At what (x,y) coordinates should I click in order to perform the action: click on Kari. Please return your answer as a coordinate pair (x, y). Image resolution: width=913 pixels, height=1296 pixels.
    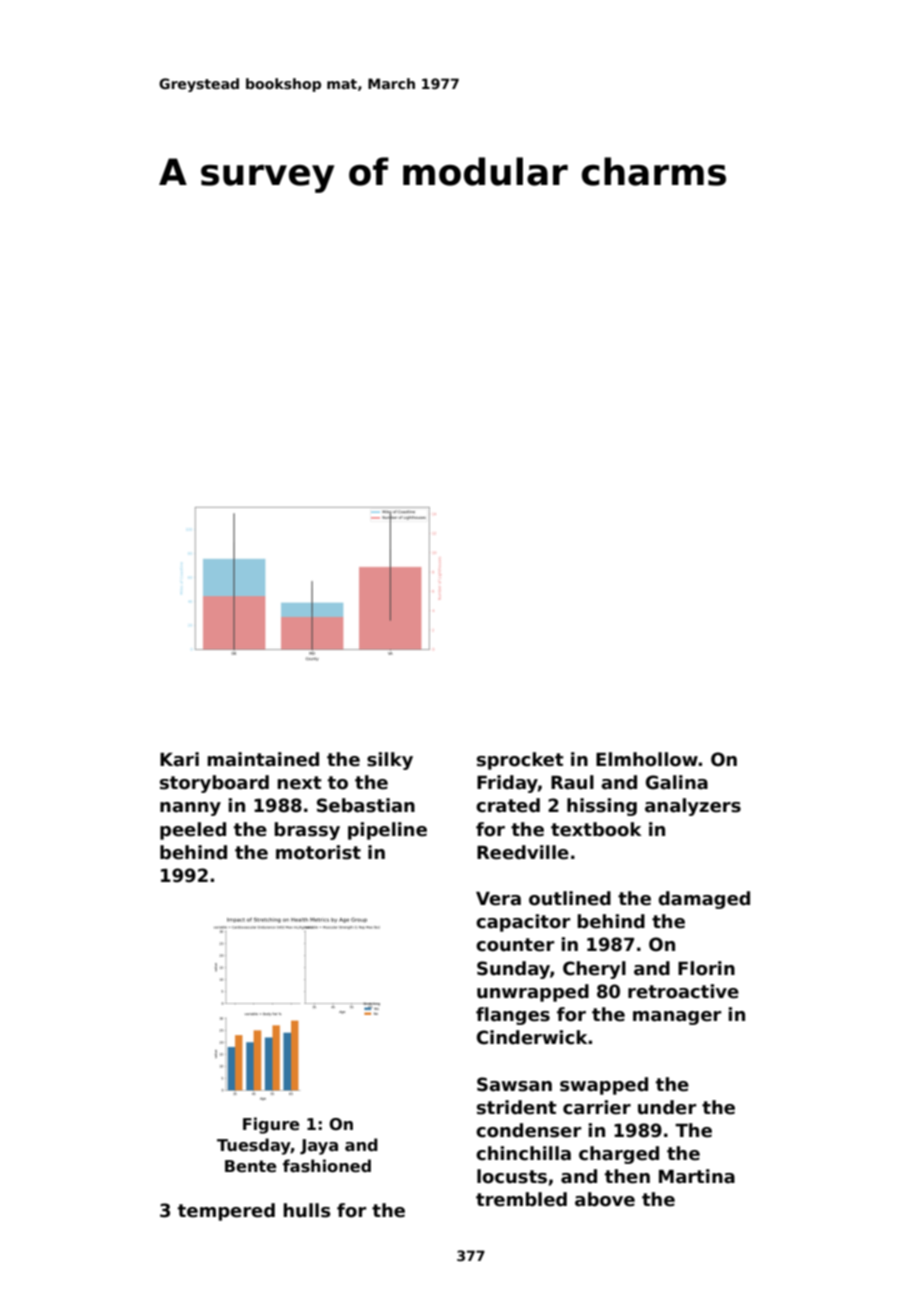
    Looking at the image, I should click on (179, 759).
